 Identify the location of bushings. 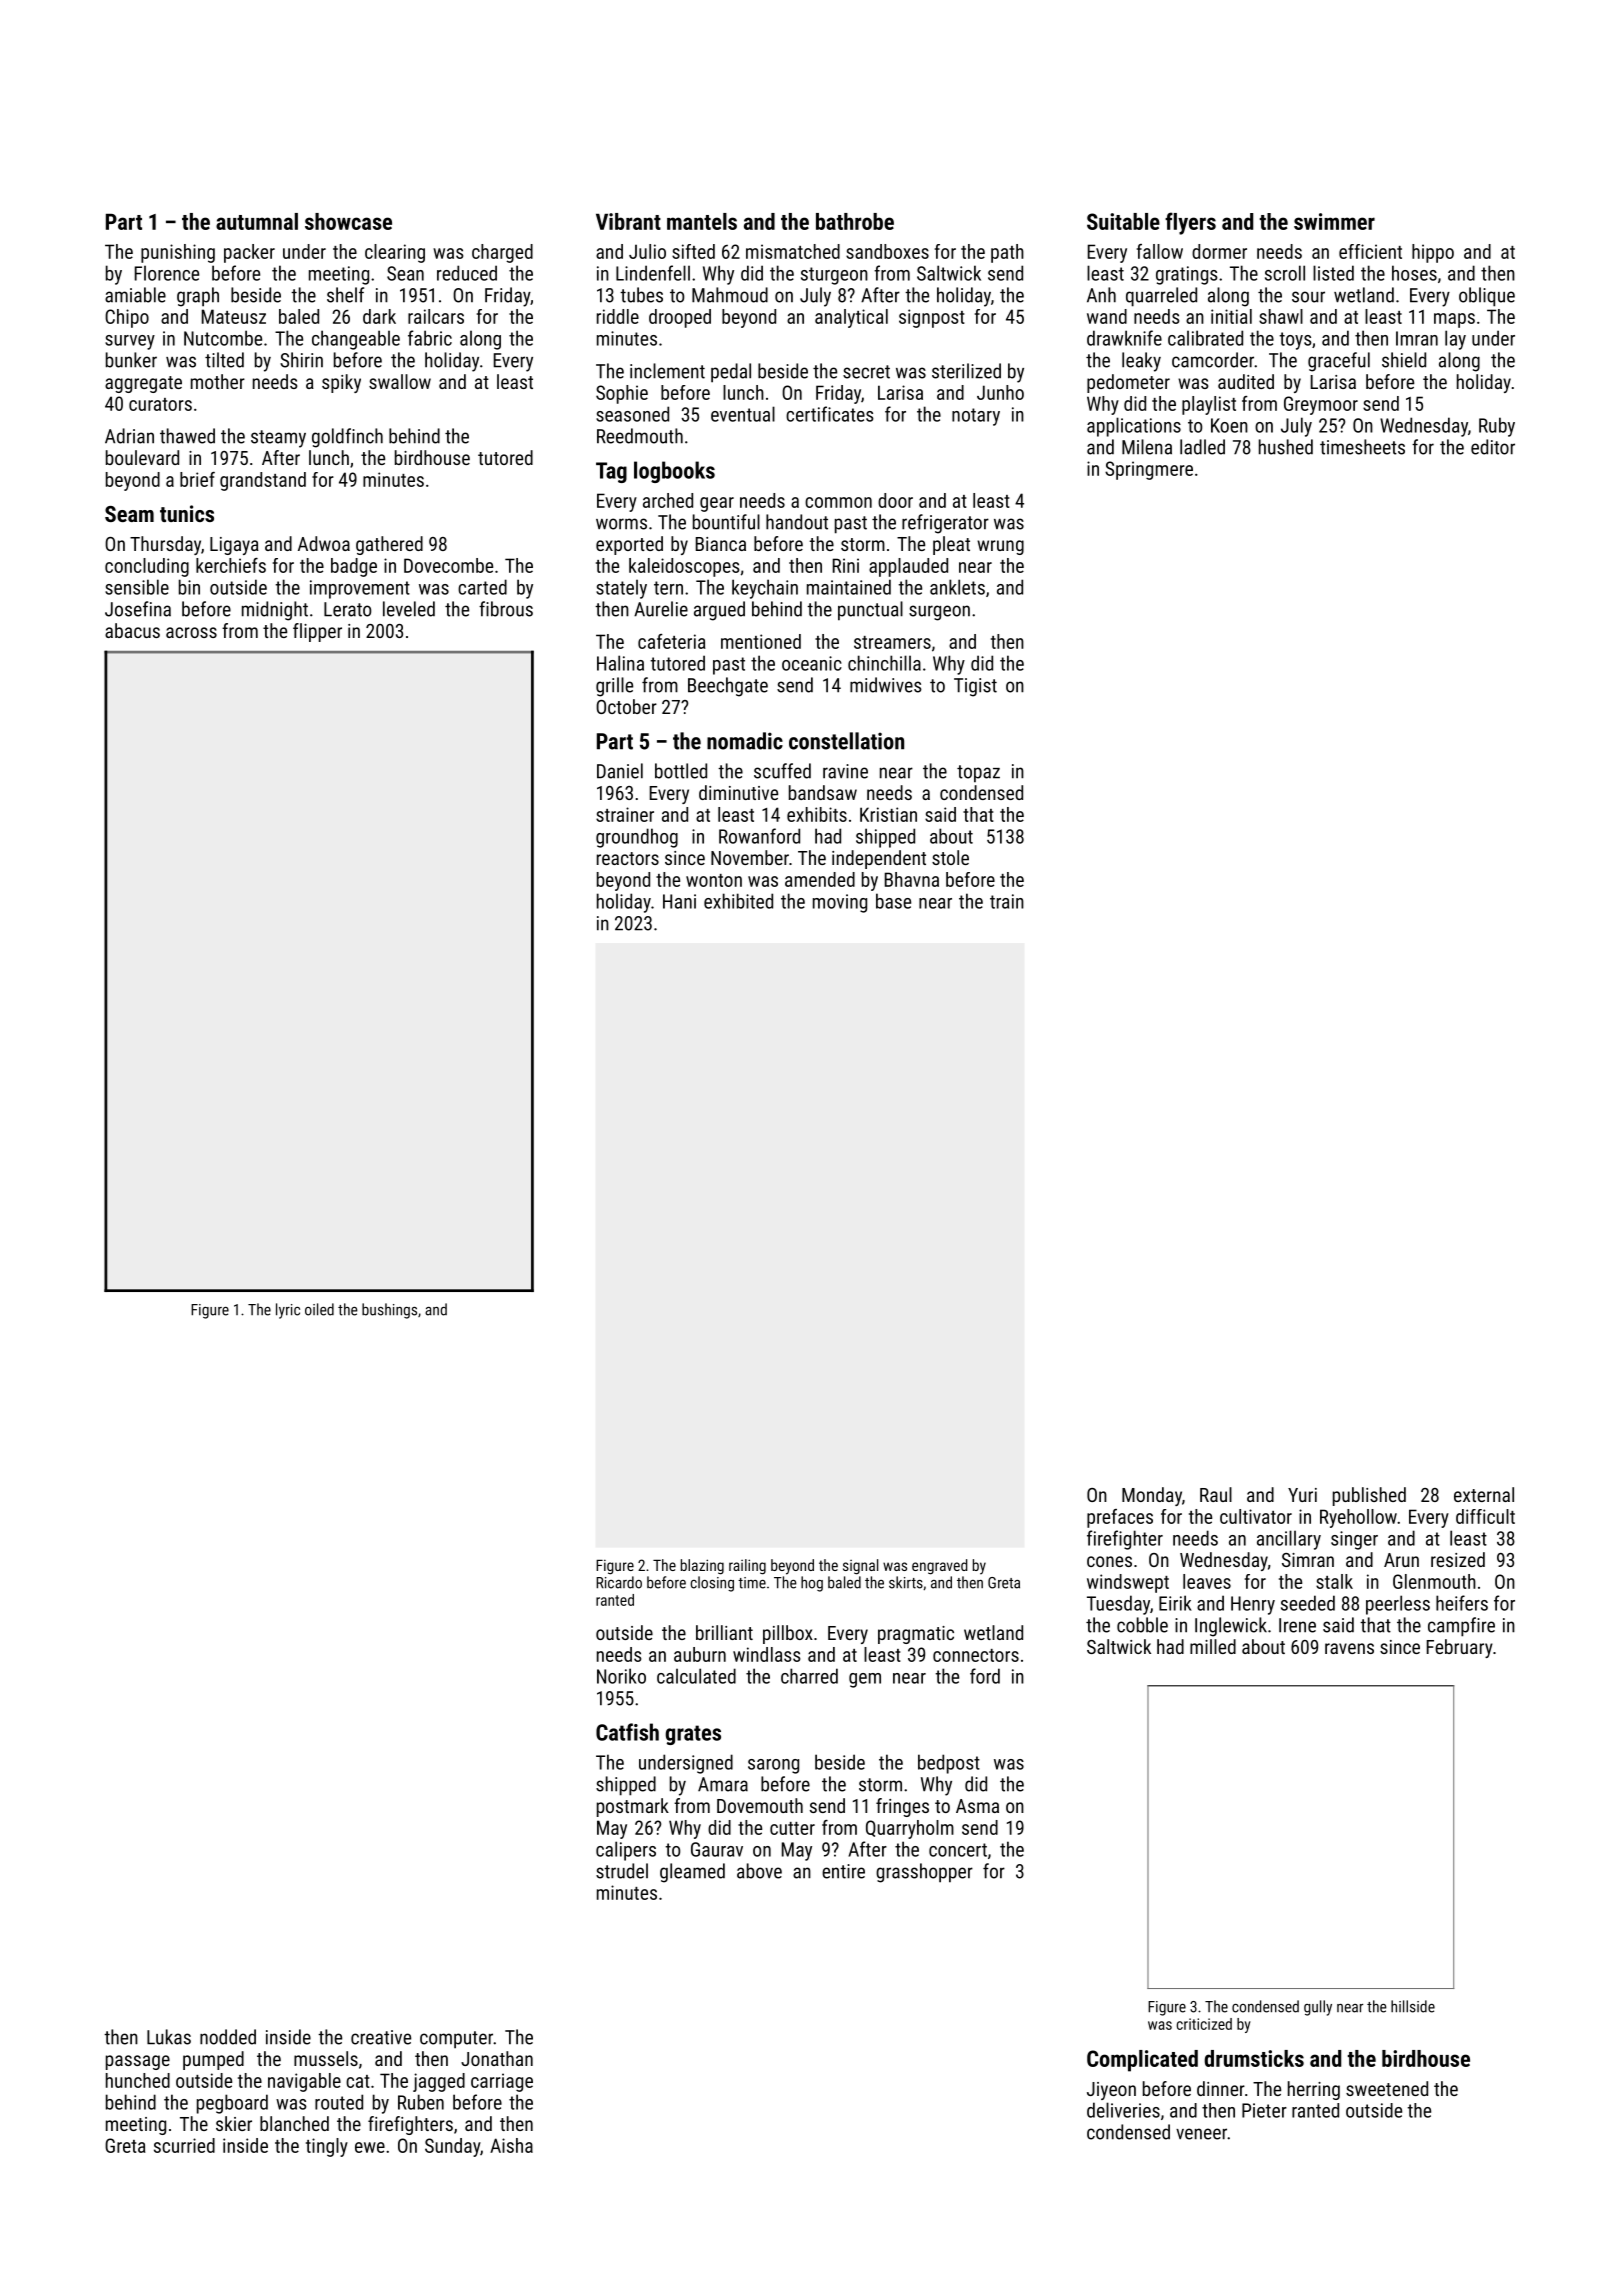
(389, 1311).
